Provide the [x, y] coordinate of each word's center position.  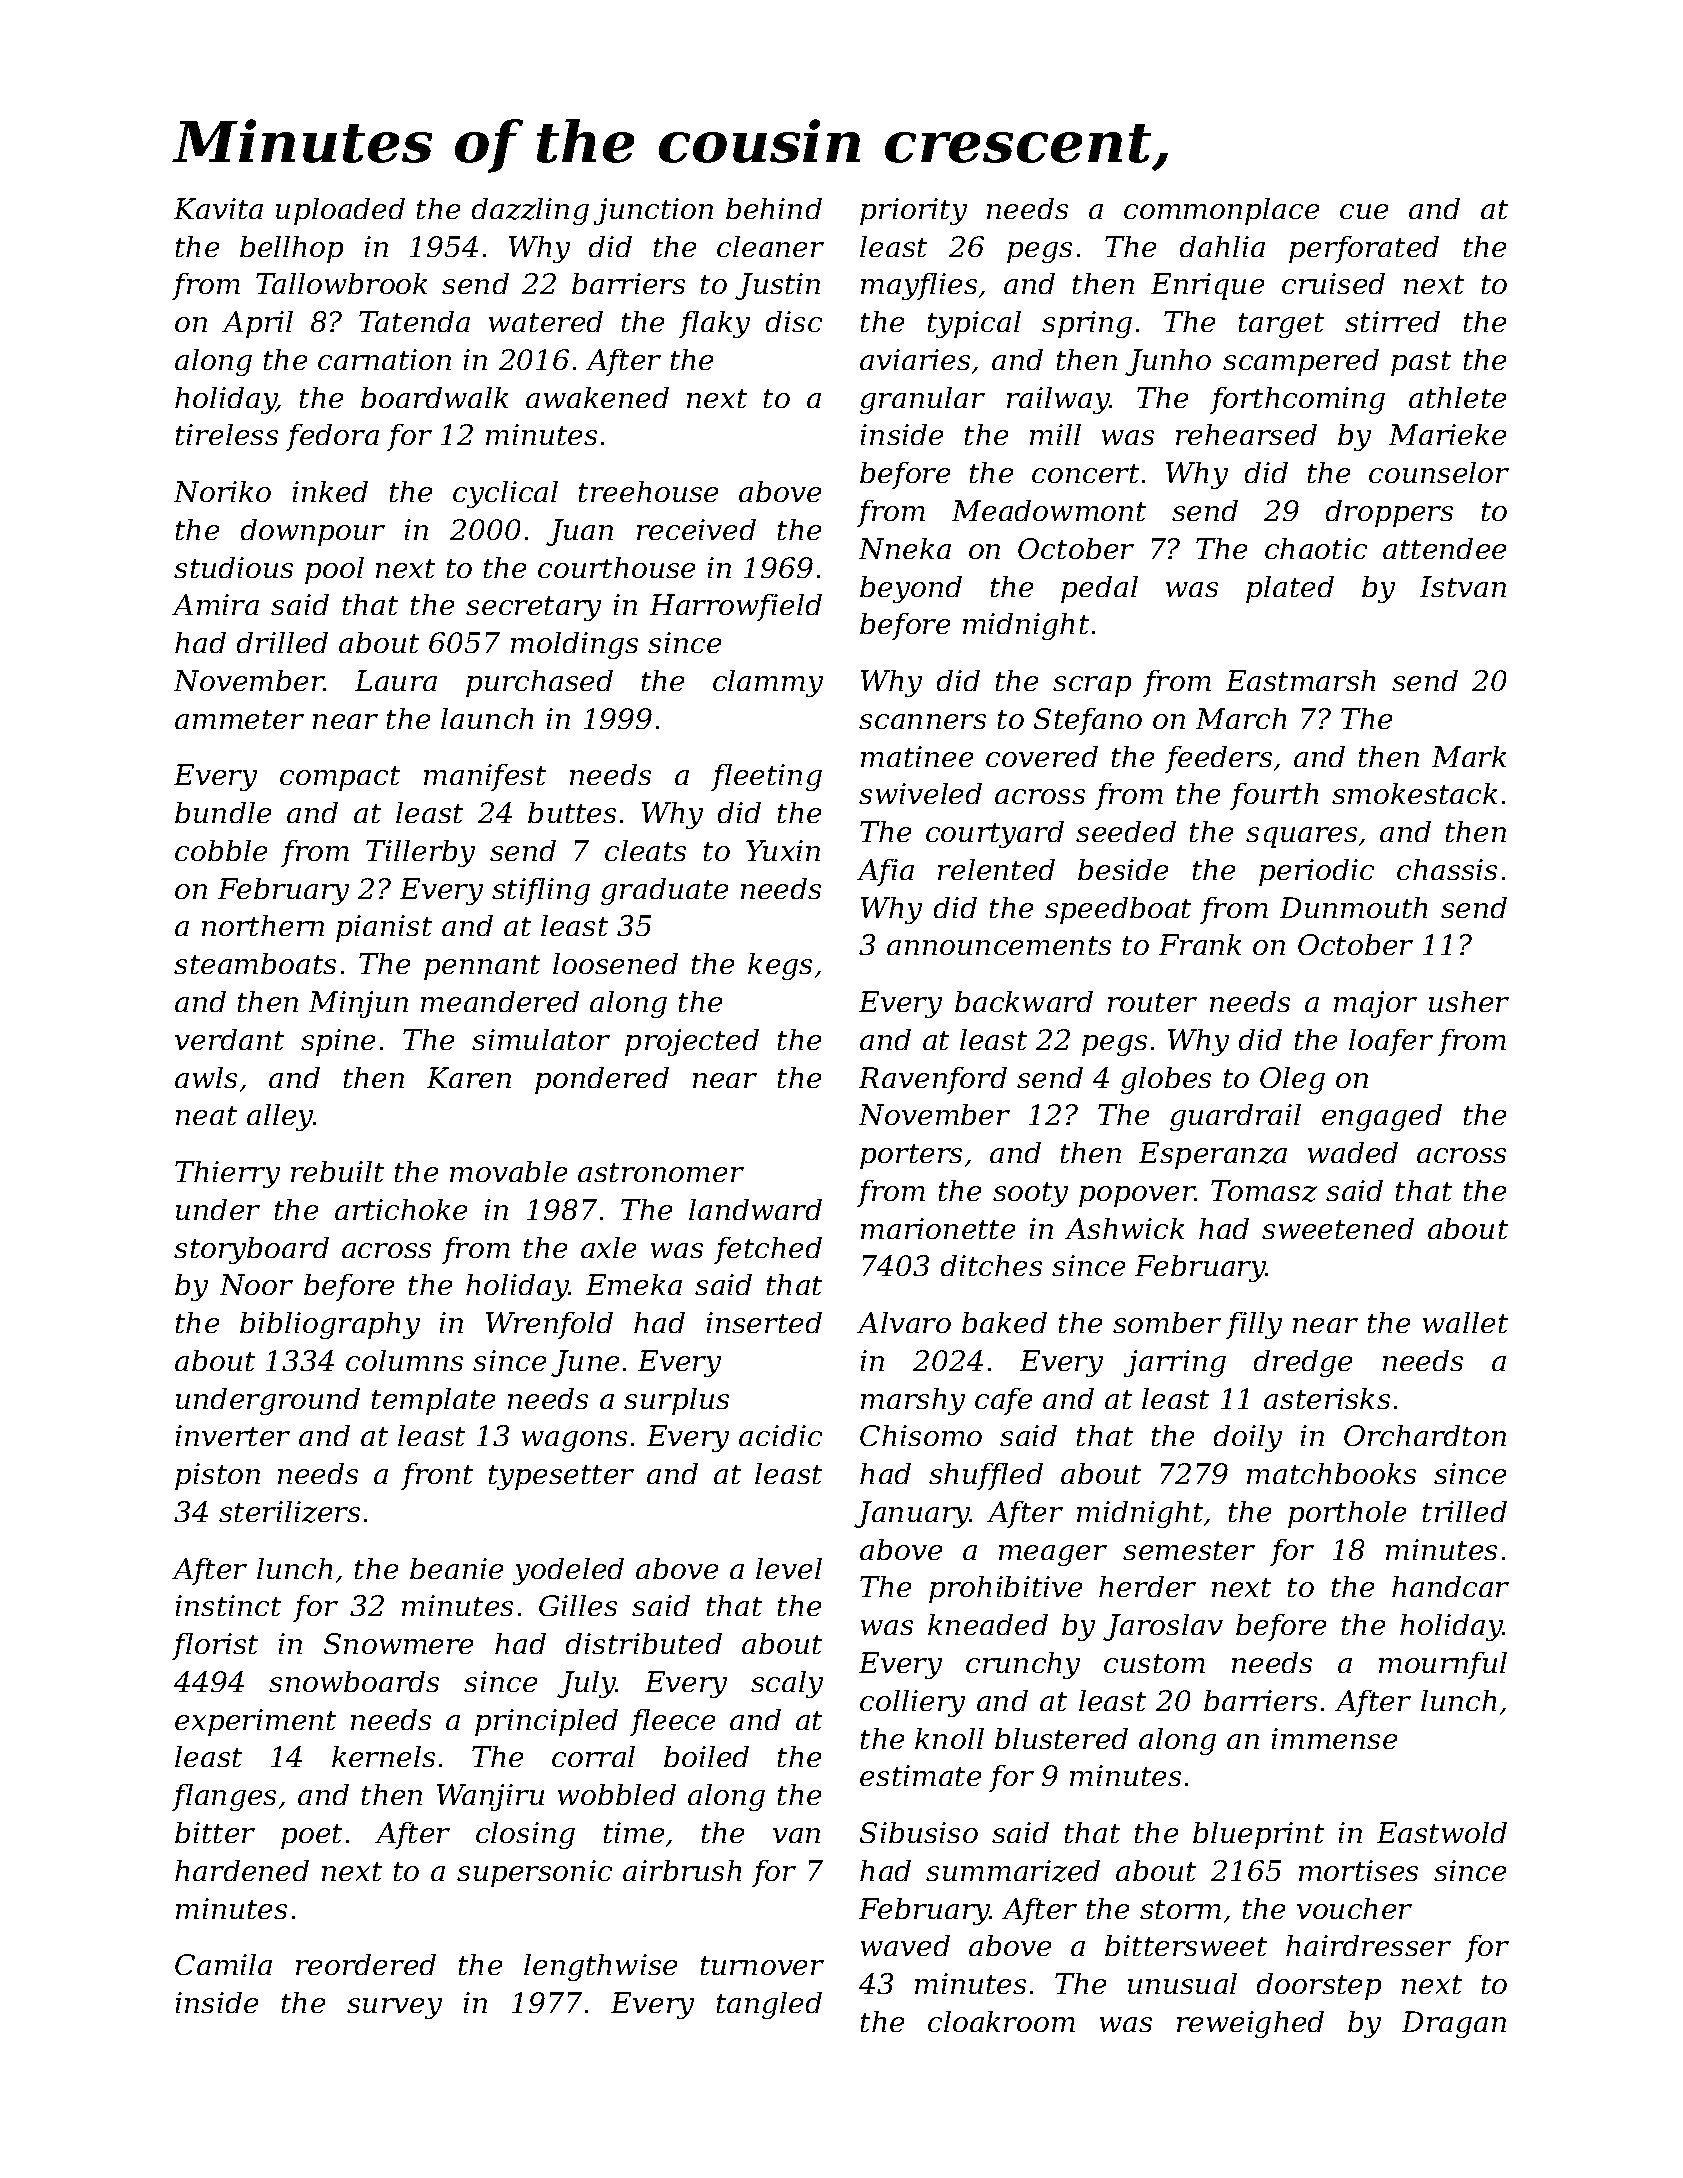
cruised [1333, 283]
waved [905, 1945]
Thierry [227, 1174]
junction [653, 211]
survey [394, 2008]
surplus [676, 1401]
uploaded [340, 211]
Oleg [1292, 1080]
